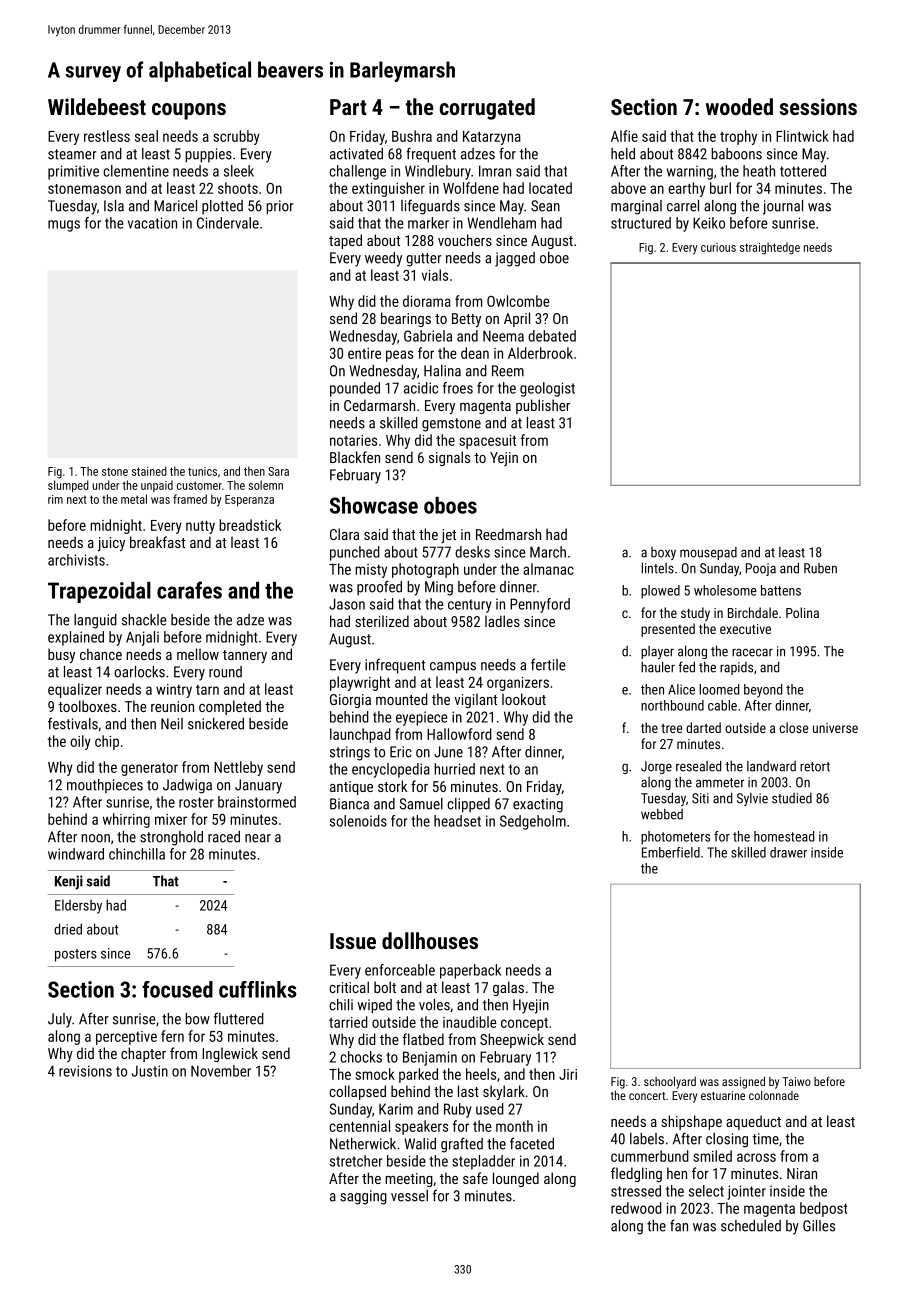  I want to click on presented, so click(668, 630).
